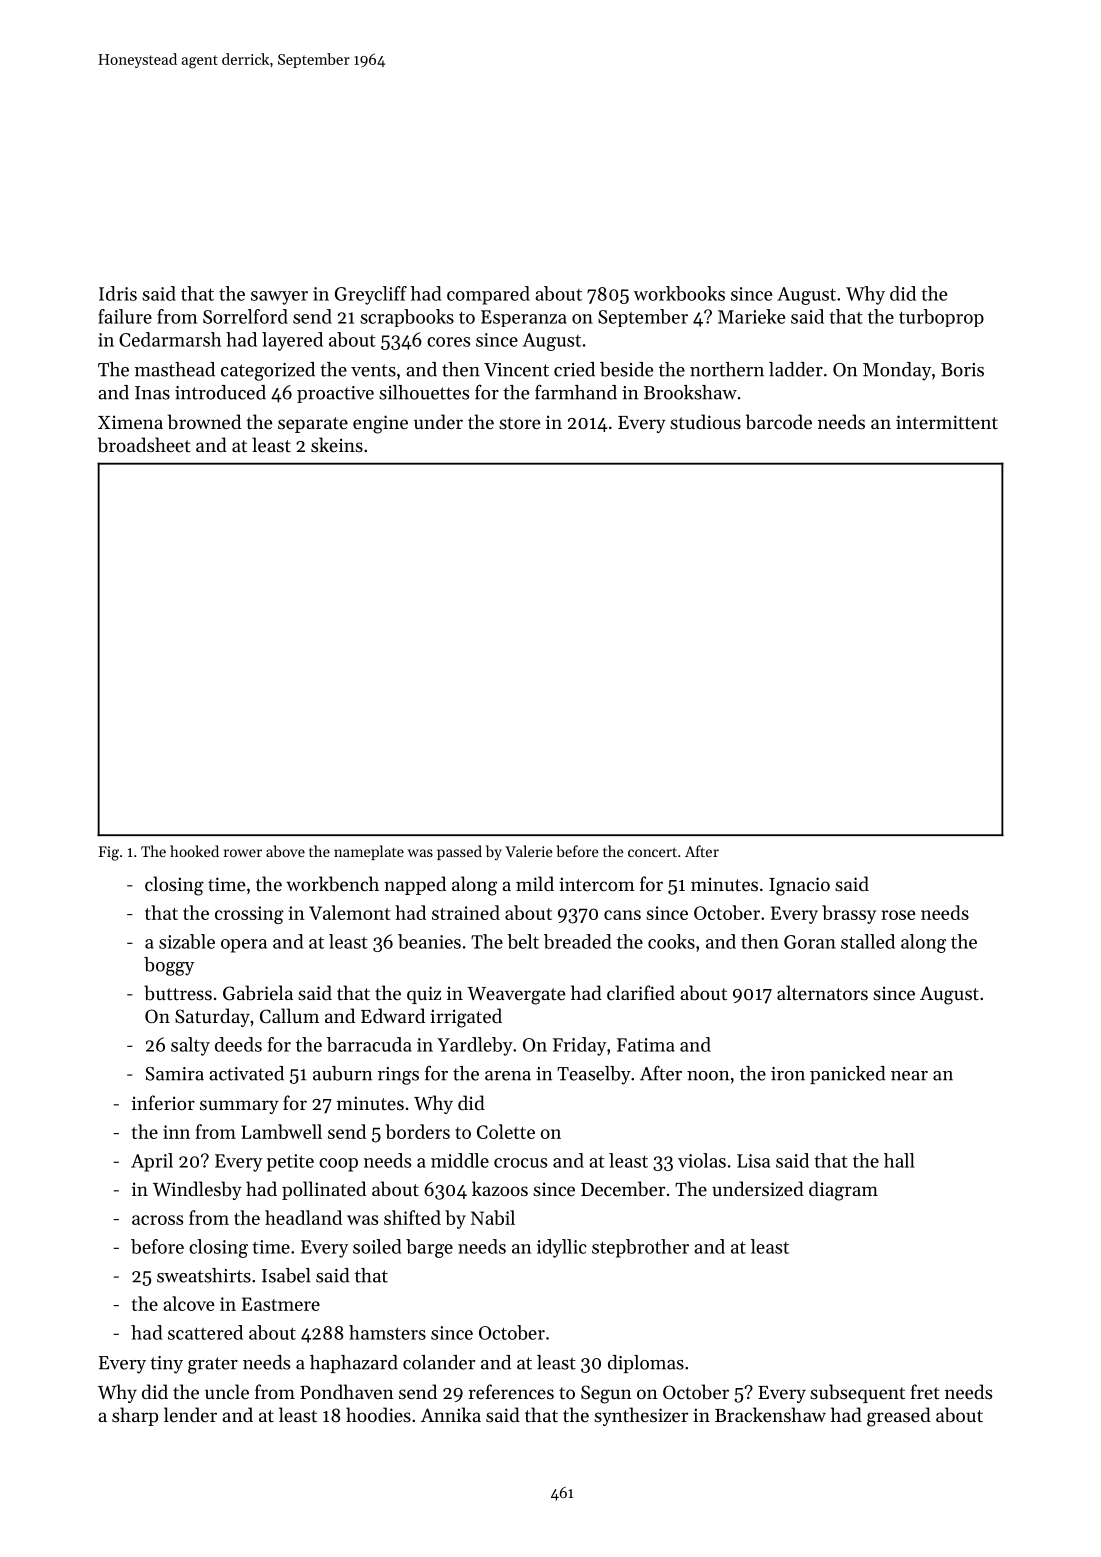 Image resolution: width=1101 pixels, height=1557 pixels. I want to click on compared, so click(488, 295).
